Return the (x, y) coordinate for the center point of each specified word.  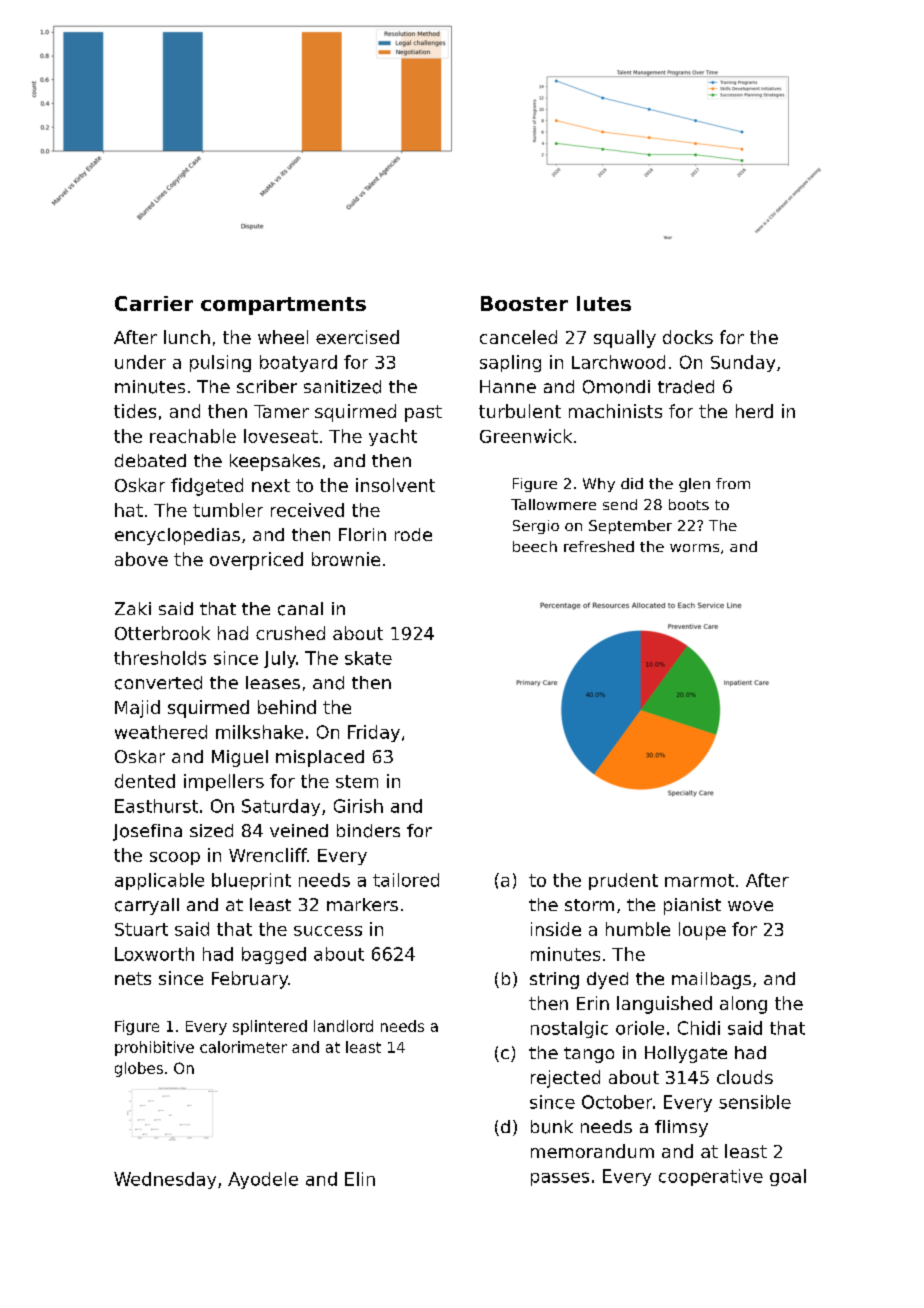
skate (368, 658)
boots (689, 504)
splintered (270, 1027)
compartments (283, 306)
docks (688, 337)
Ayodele (263, 1180)
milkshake (259, 732)
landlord (343, 1026)
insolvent (395, 485)
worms (694, 548)
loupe (702, 931)
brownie (346, 559)
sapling (510, 363)
